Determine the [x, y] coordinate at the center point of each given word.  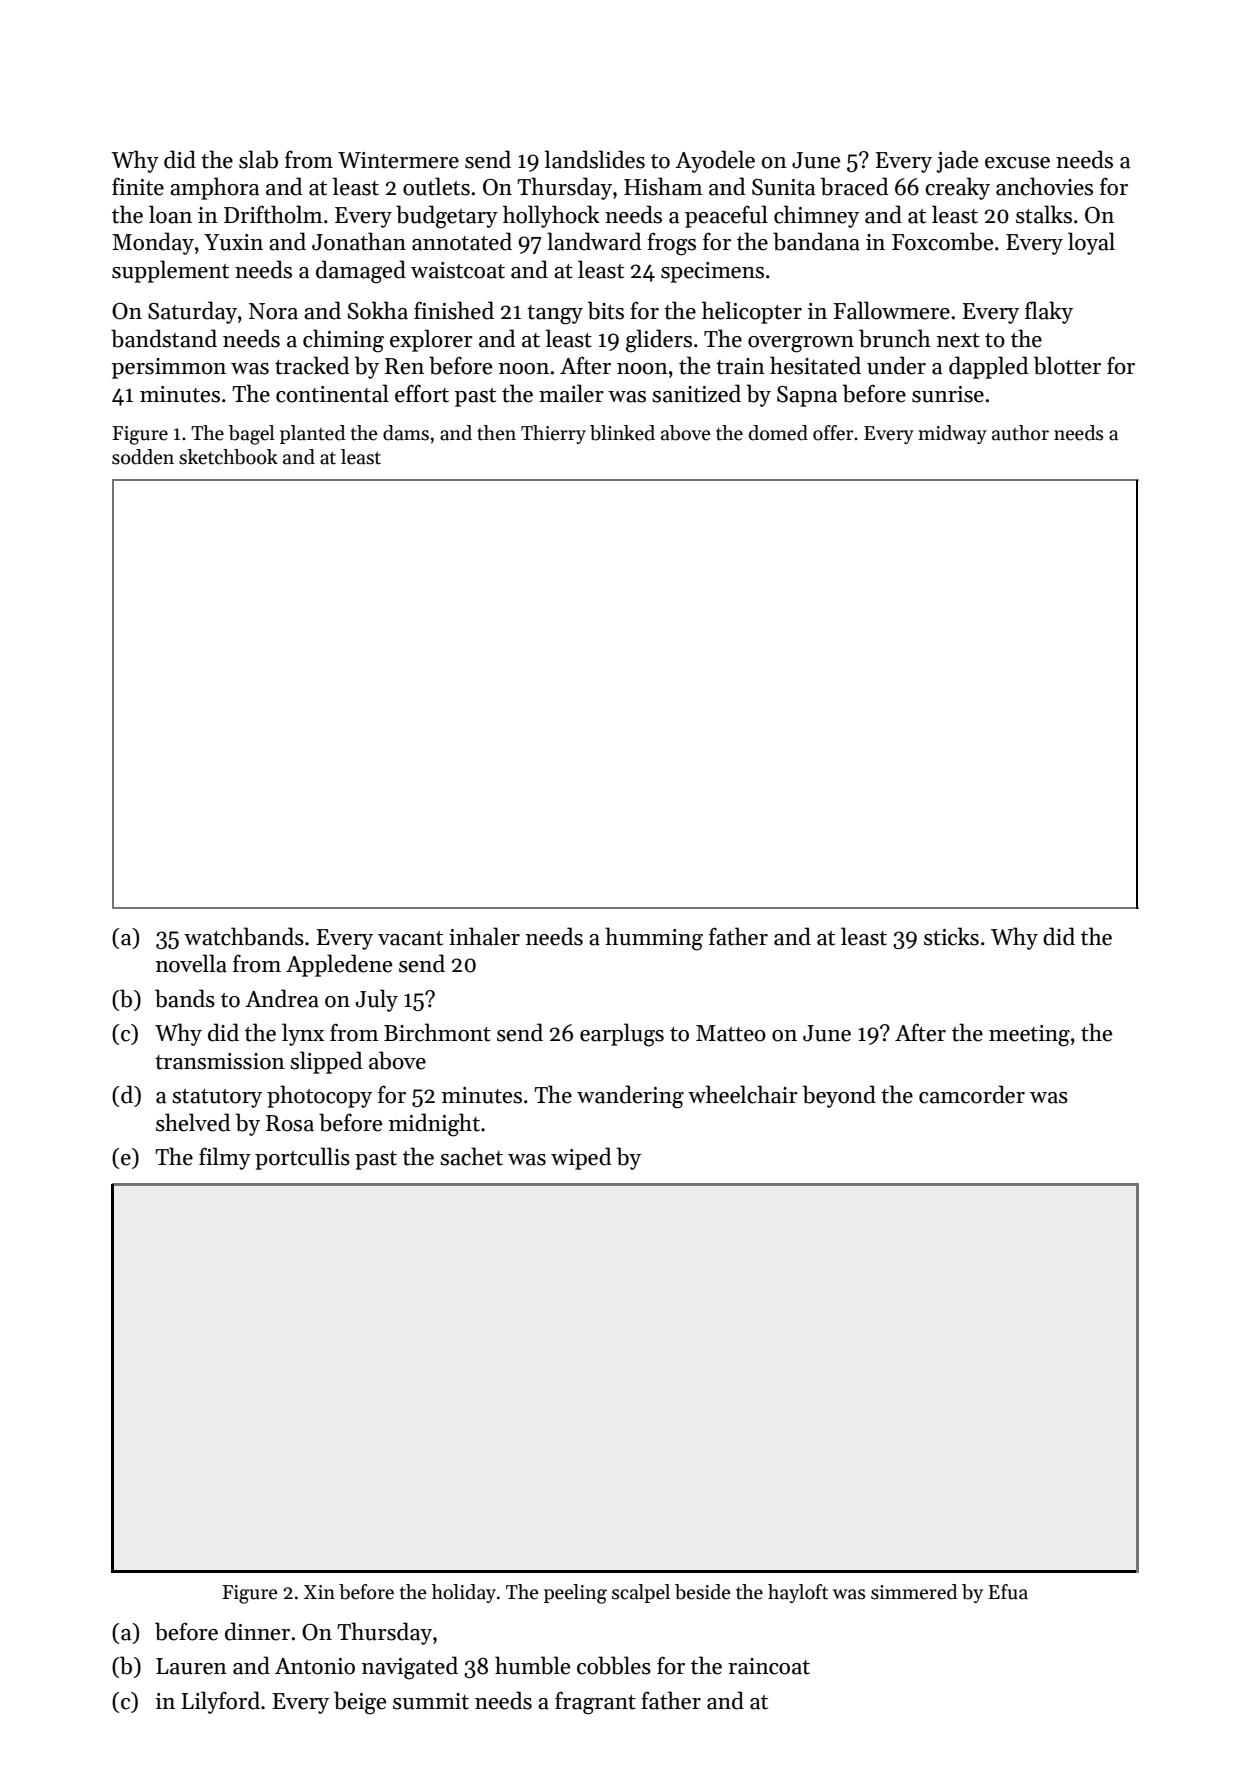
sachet [471, 1156]
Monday [153, 243]
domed [778, 433]
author [1020, 433]
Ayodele [715, 161]
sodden [143, 457]
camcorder [972, 1094]
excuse [1017, 163]
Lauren [191, 1666]
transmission [220, 1061]
